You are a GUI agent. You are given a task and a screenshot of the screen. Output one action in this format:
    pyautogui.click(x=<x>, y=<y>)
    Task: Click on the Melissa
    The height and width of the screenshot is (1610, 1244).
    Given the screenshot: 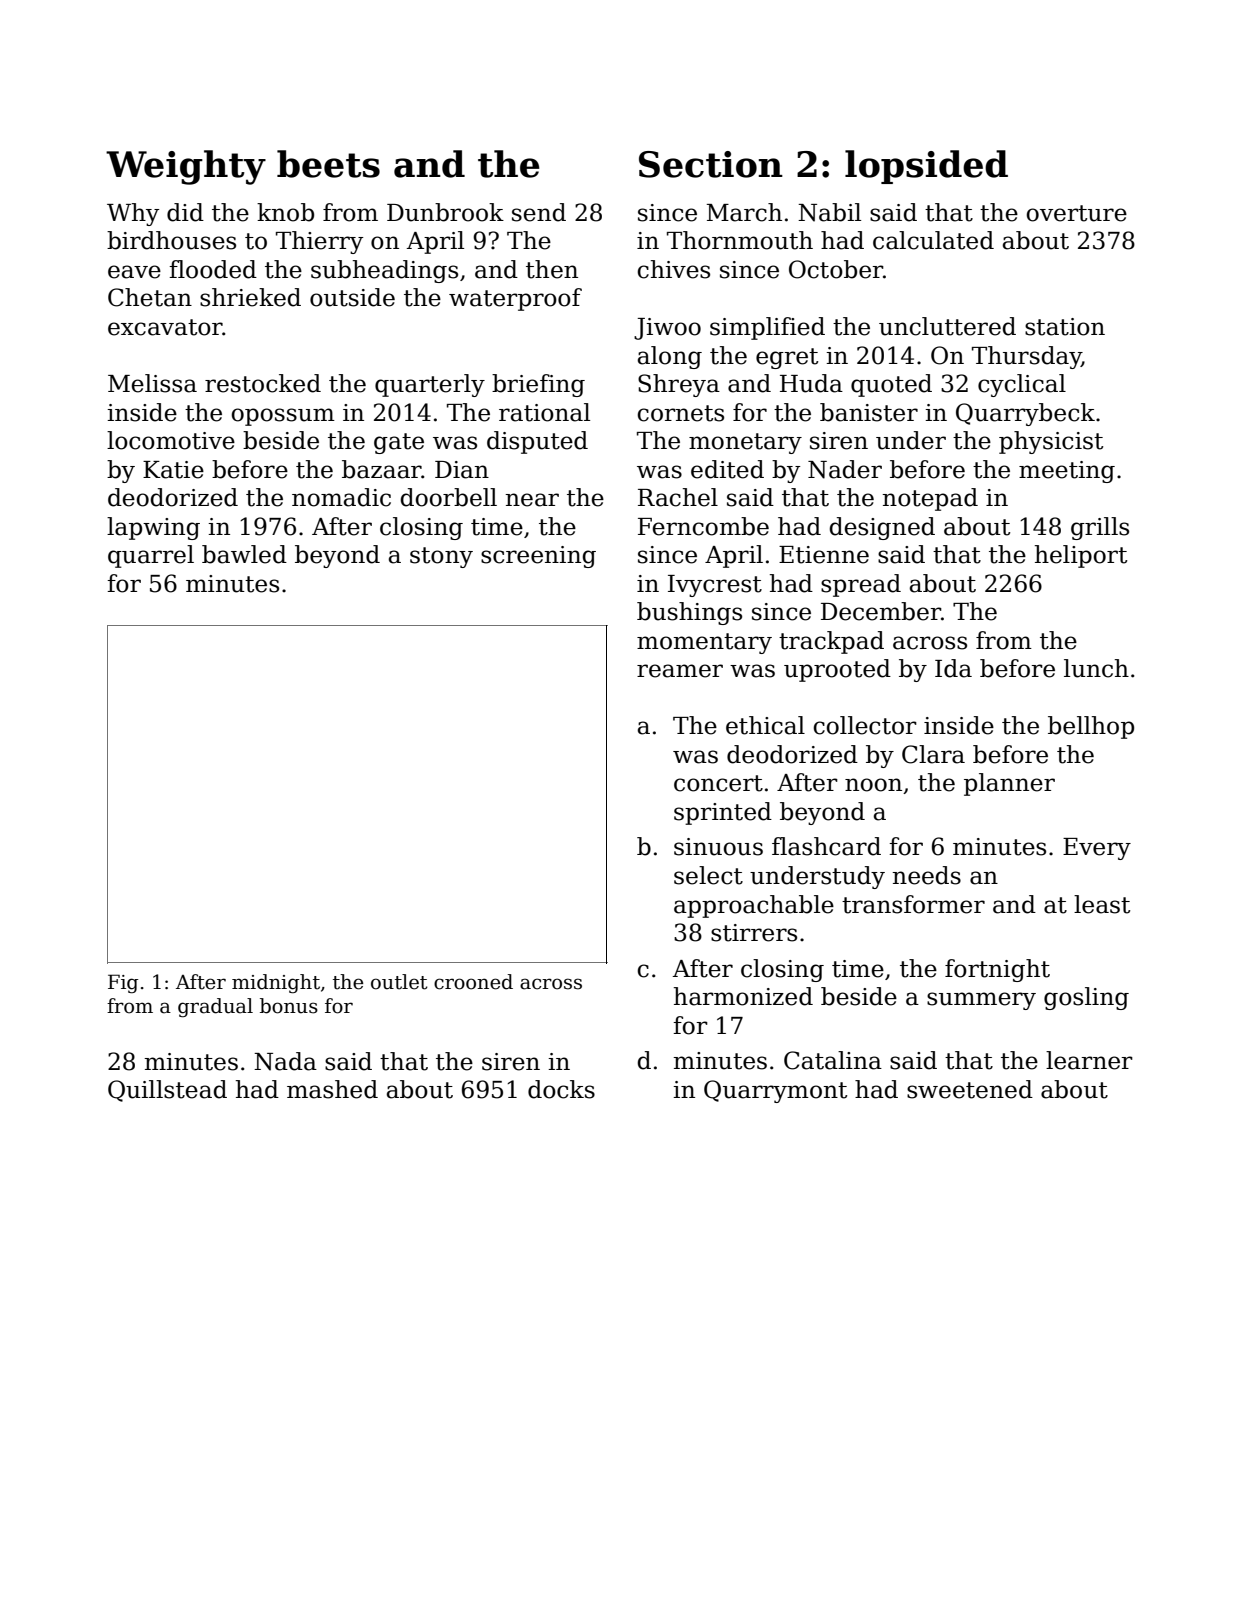 What is the action you would take?
    pyautogui.click(x=152, y=383)
